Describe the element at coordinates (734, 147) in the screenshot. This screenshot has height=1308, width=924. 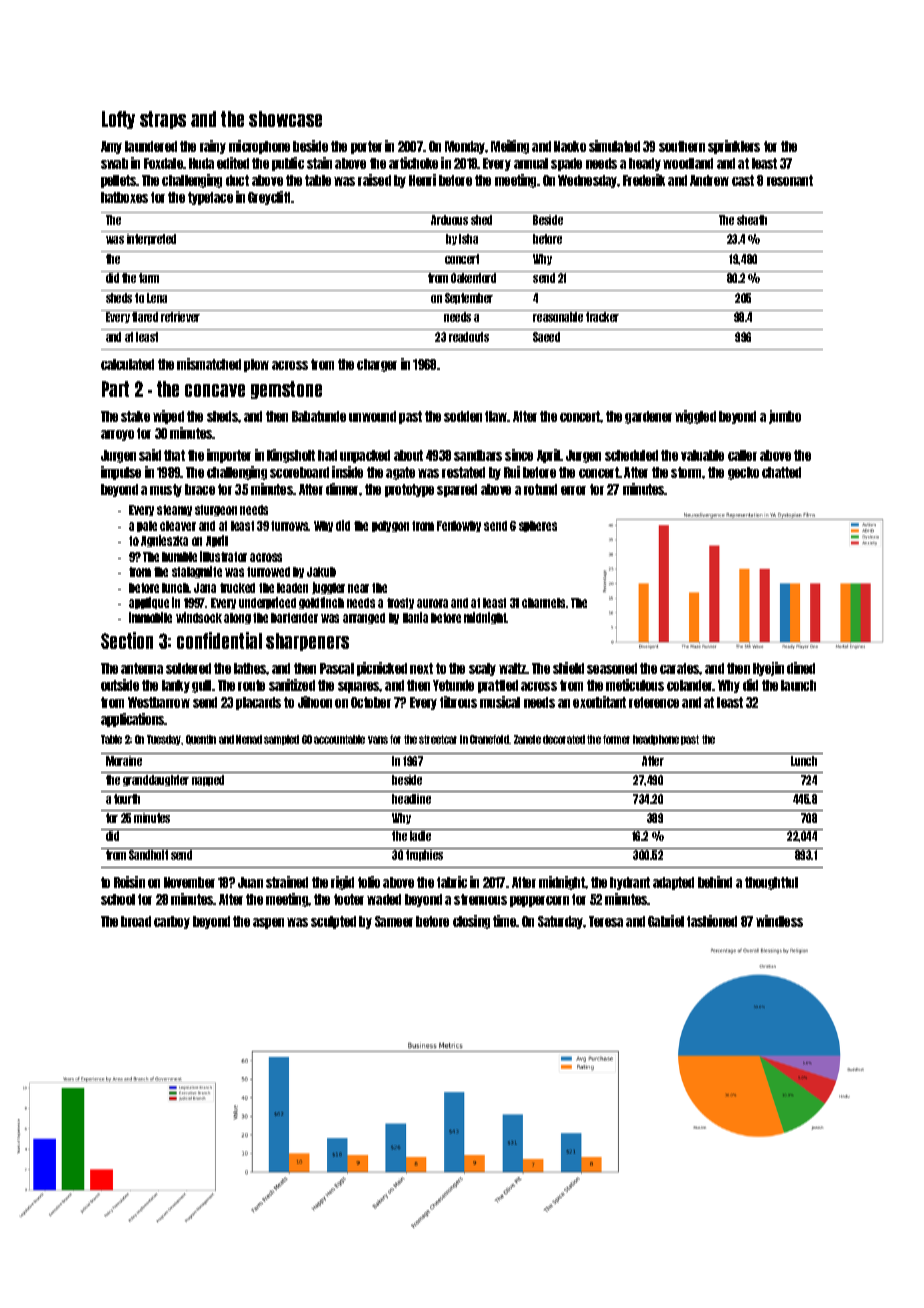
I see `sprinklers` at that location.
